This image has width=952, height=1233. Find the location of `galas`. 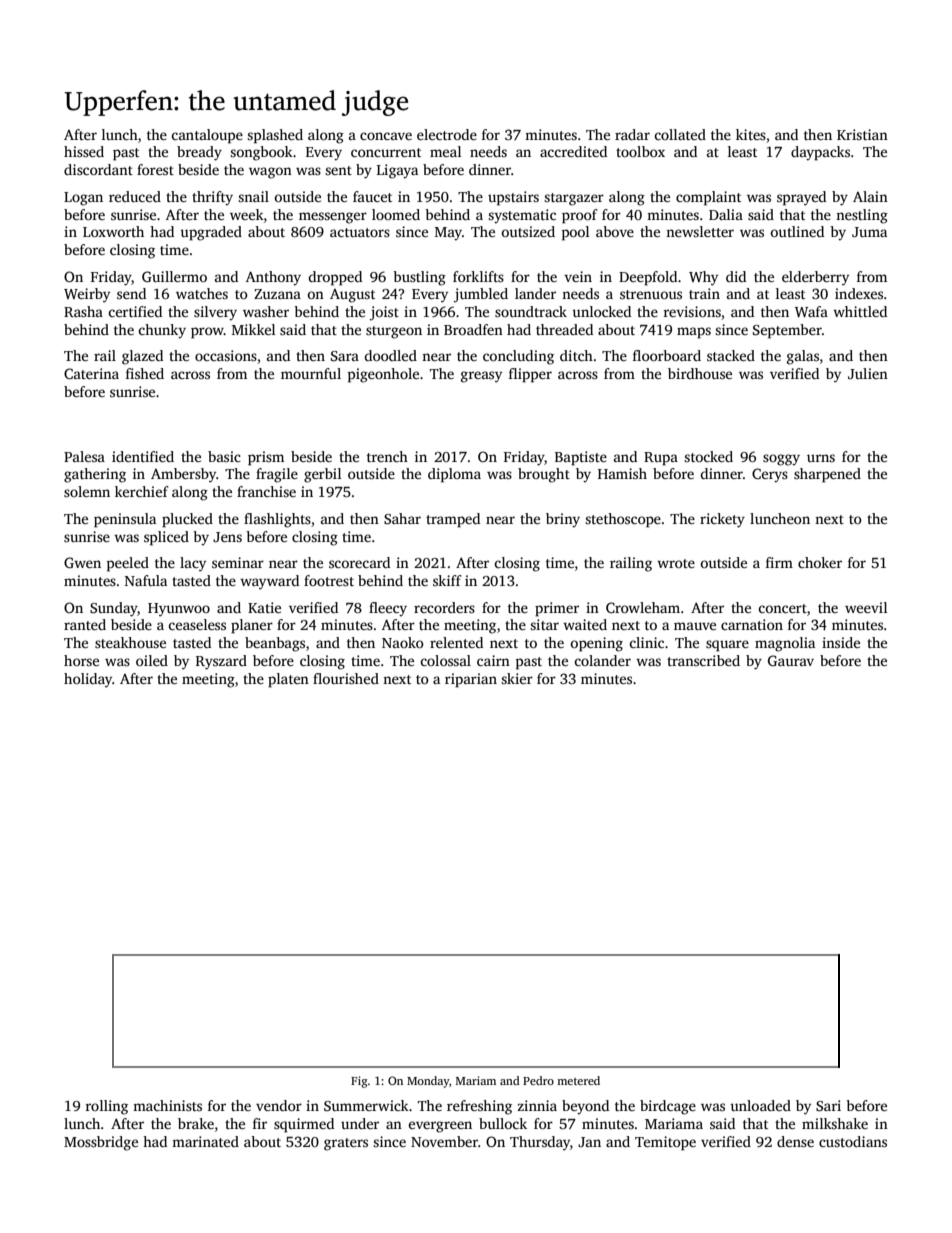

galas is located at coordinates (803, 357).
